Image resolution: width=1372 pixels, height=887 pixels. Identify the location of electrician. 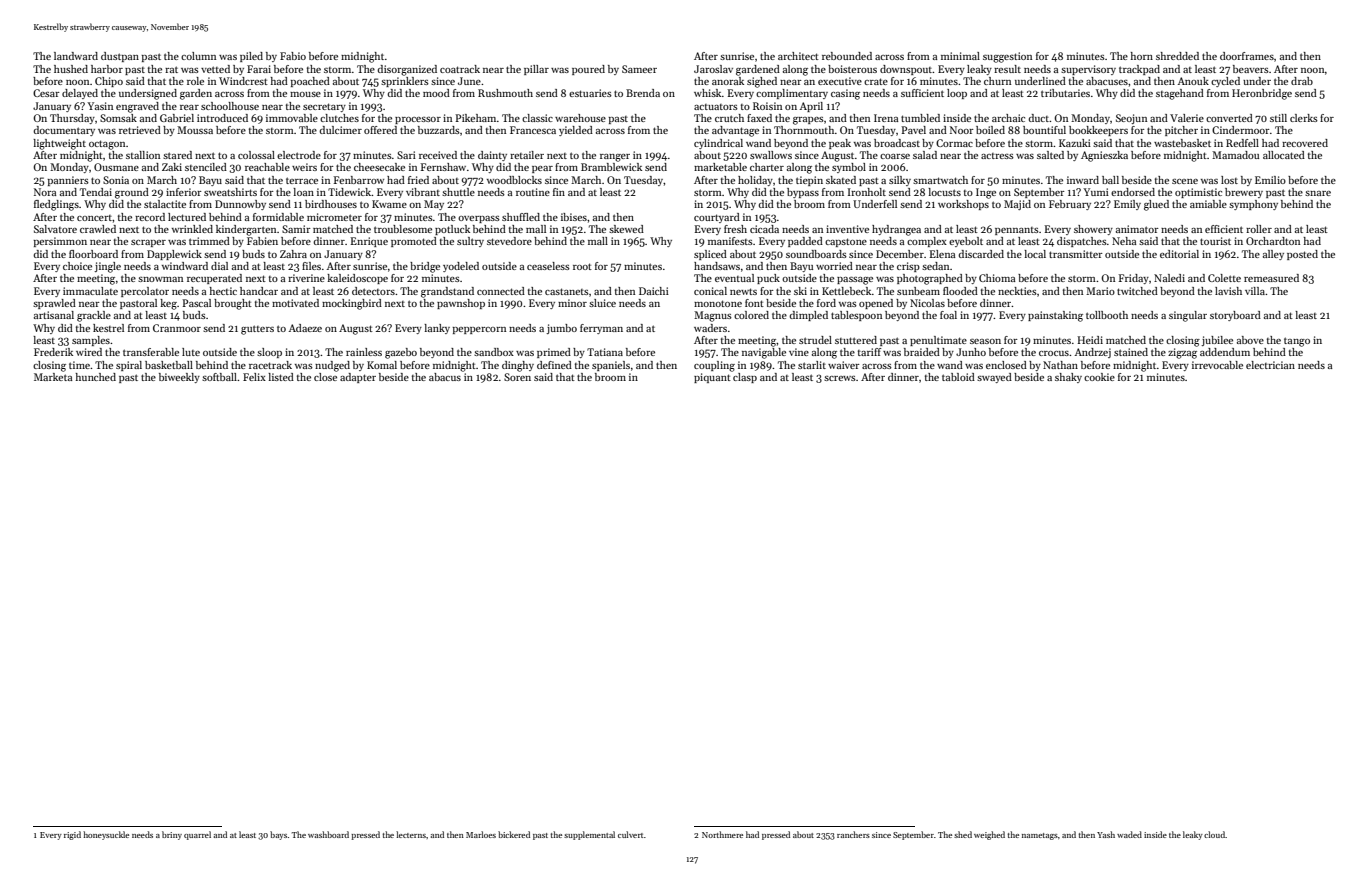
(1270, 365).
